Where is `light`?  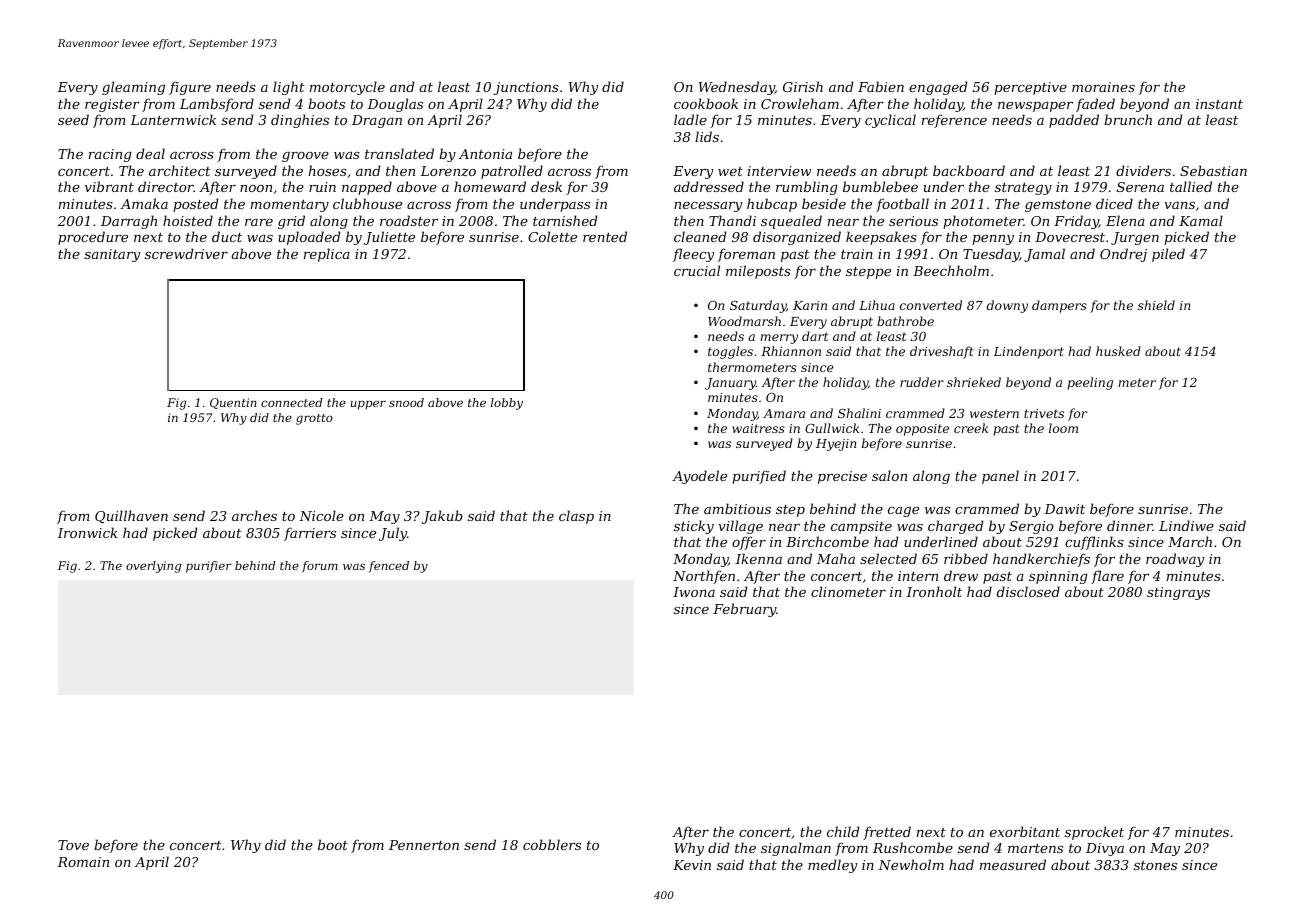
light is located at coordinates (289, 88).
